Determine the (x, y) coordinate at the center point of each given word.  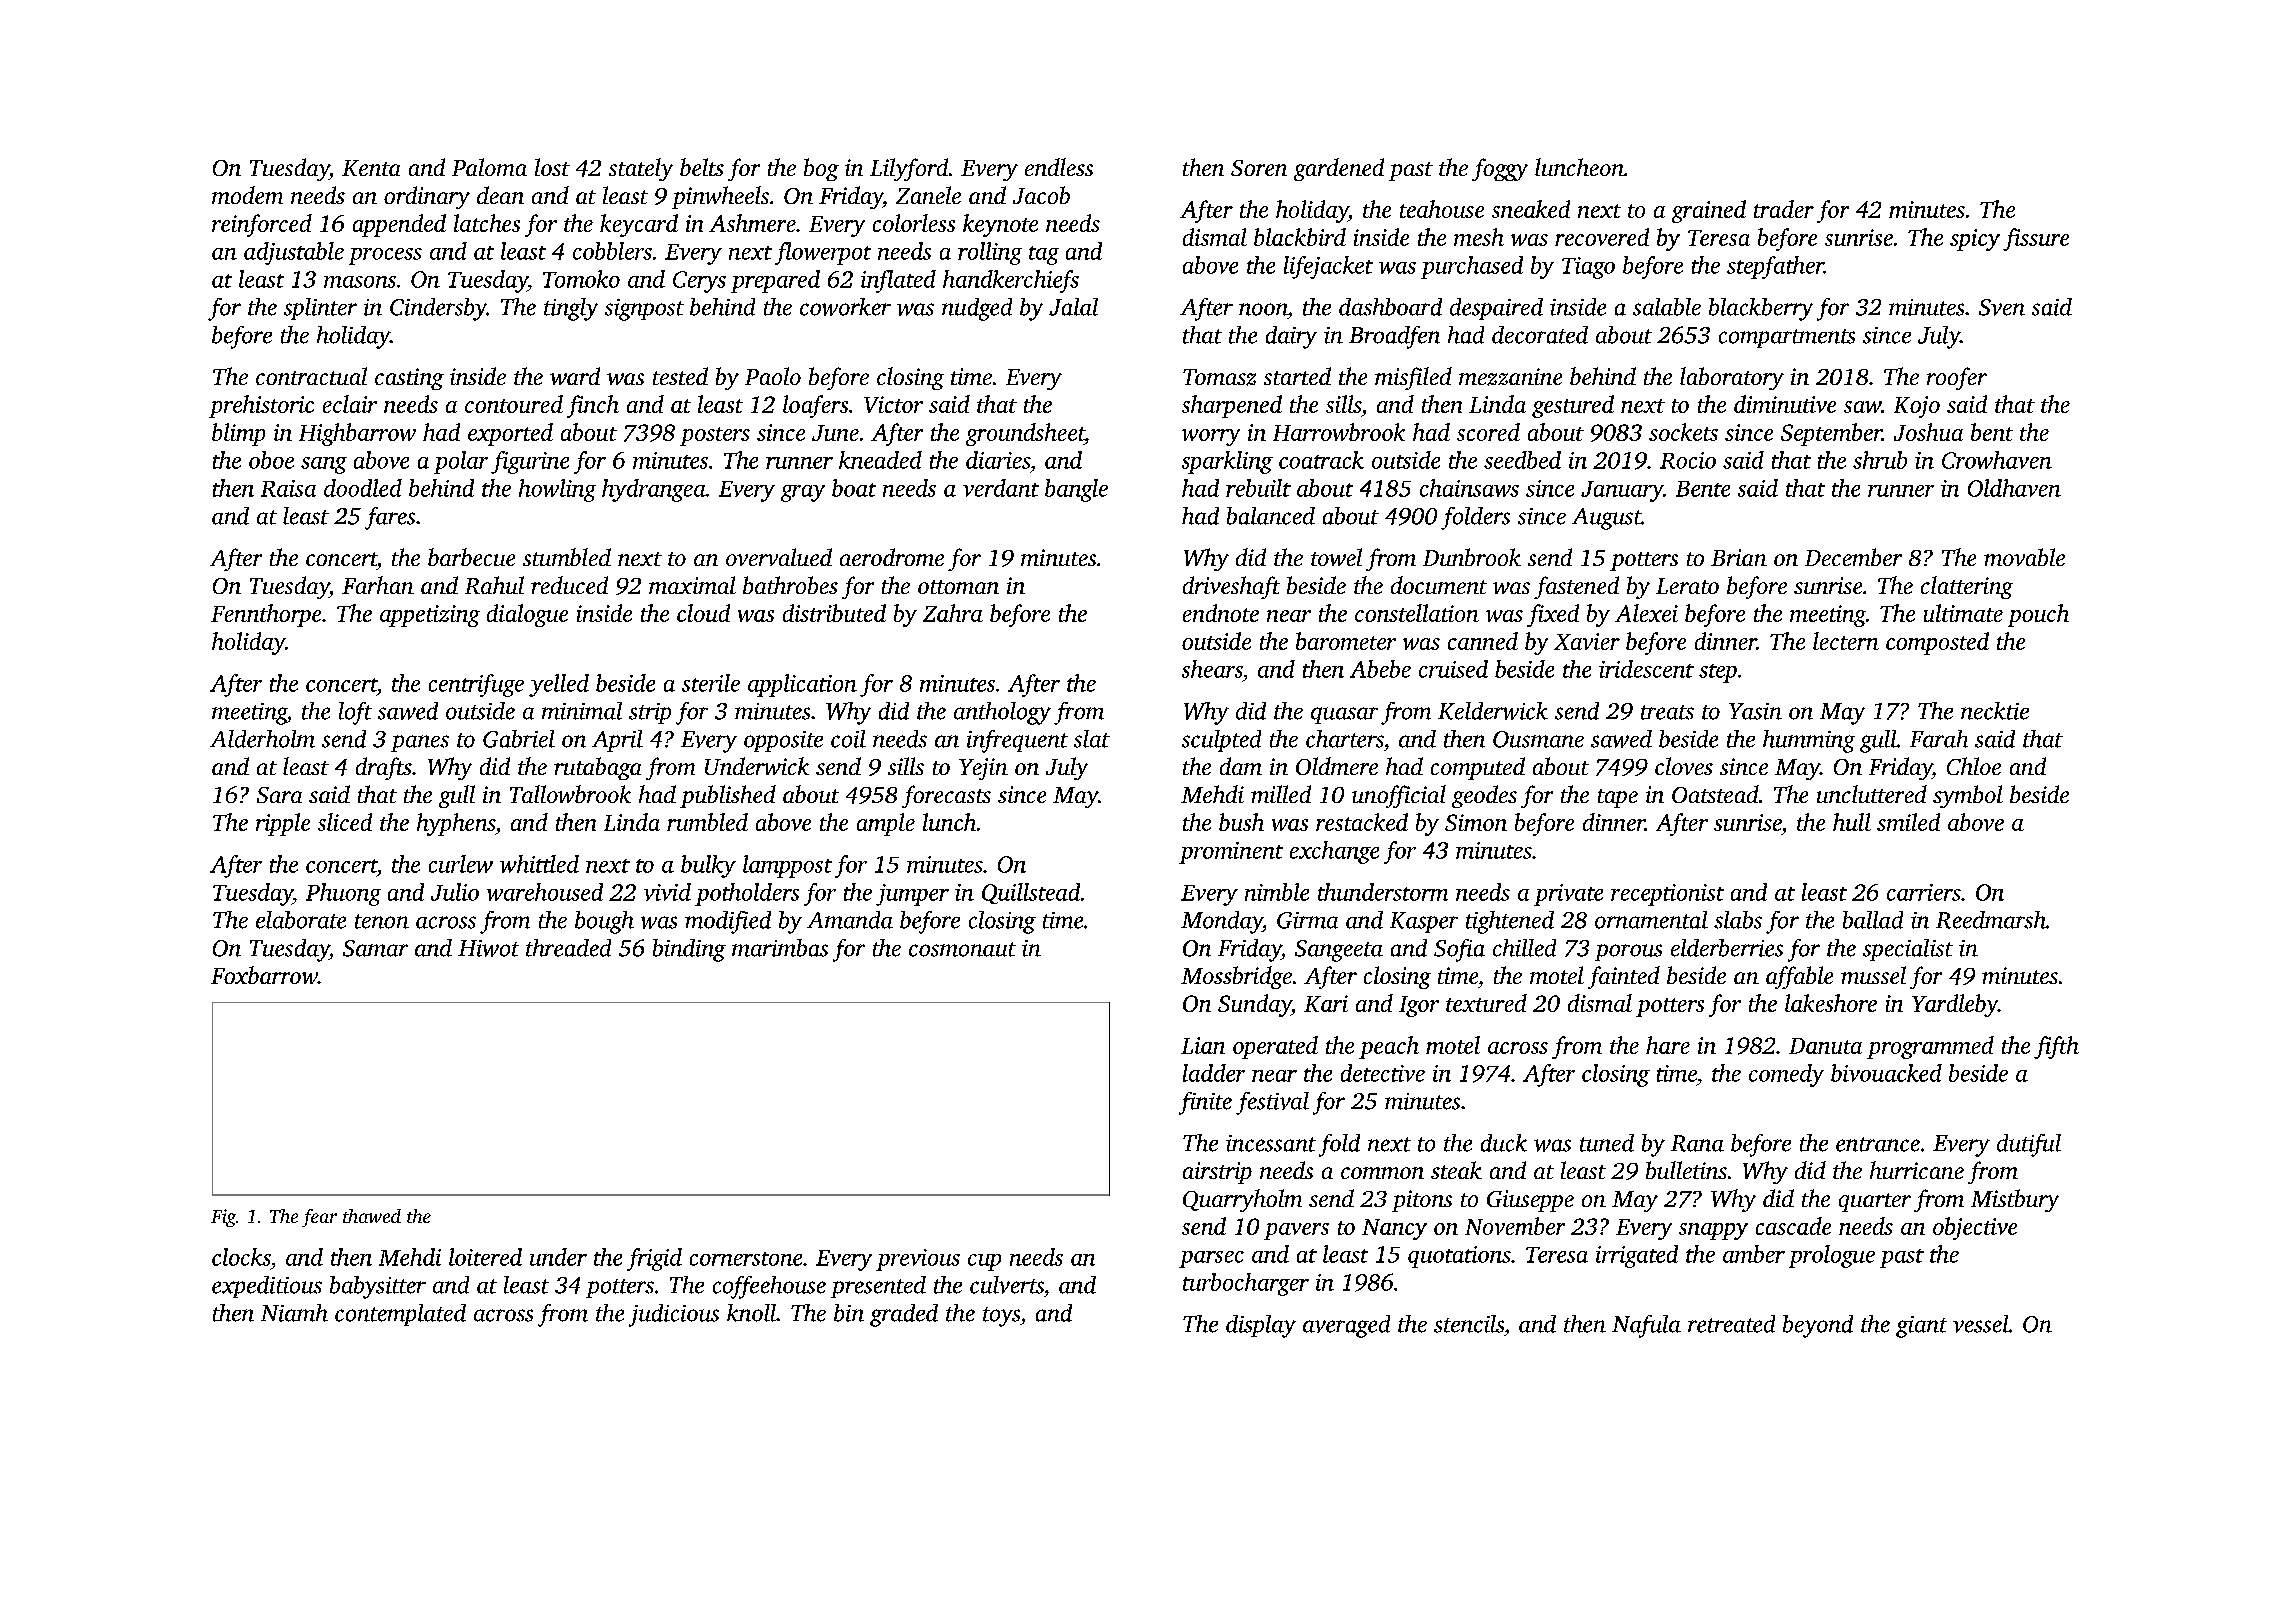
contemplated (400, 1315)
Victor (893, 404)
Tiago (1588, 268)
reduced (569, 585)
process (385, 256)
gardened (1339, 169)
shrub (1880, 460)
